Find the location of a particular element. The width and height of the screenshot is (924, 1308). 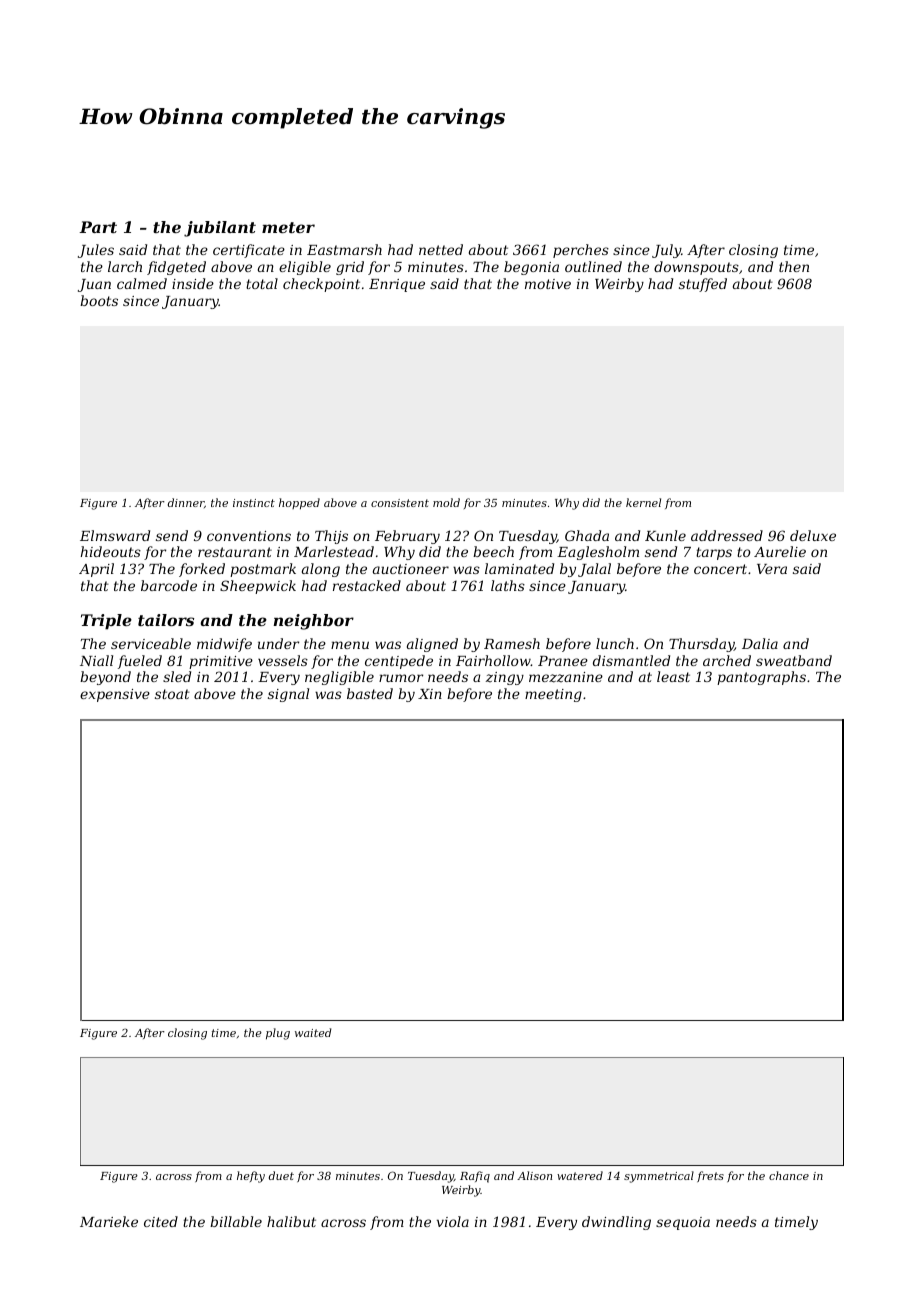

stoat is located at coordinates (172, 694).
